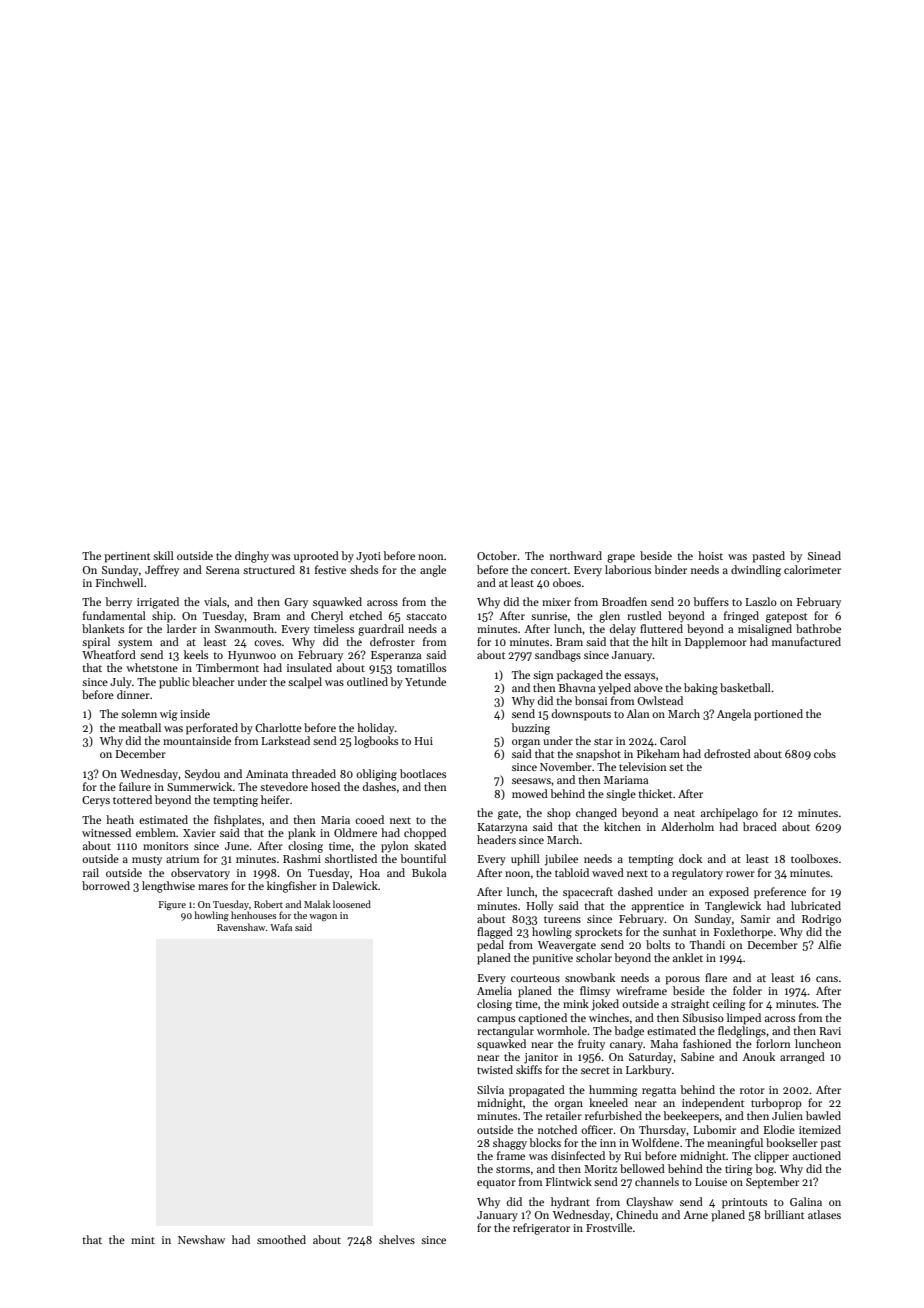 Image resolution: width=924 pixels, height=1308 pixels. I want to click on retailer, so click(564, 1115).
